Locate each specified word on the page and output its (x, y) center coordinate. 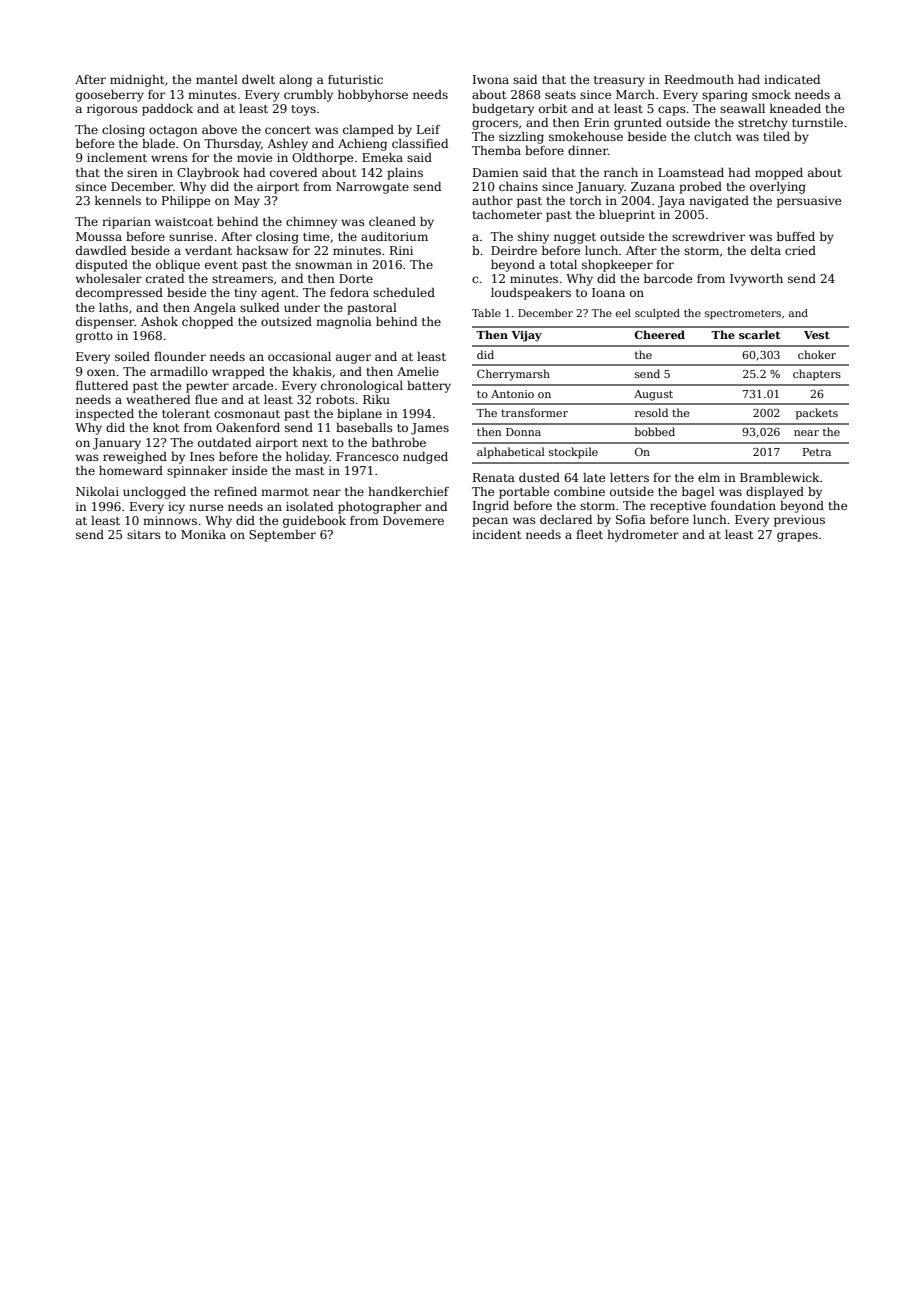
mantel (217, 79)
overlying (778, 188)
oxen (101, 372)
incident (496, 534)
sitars (144, 534)
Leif (428, 129)
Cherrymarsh (513, 375)
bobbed (655, 431)
